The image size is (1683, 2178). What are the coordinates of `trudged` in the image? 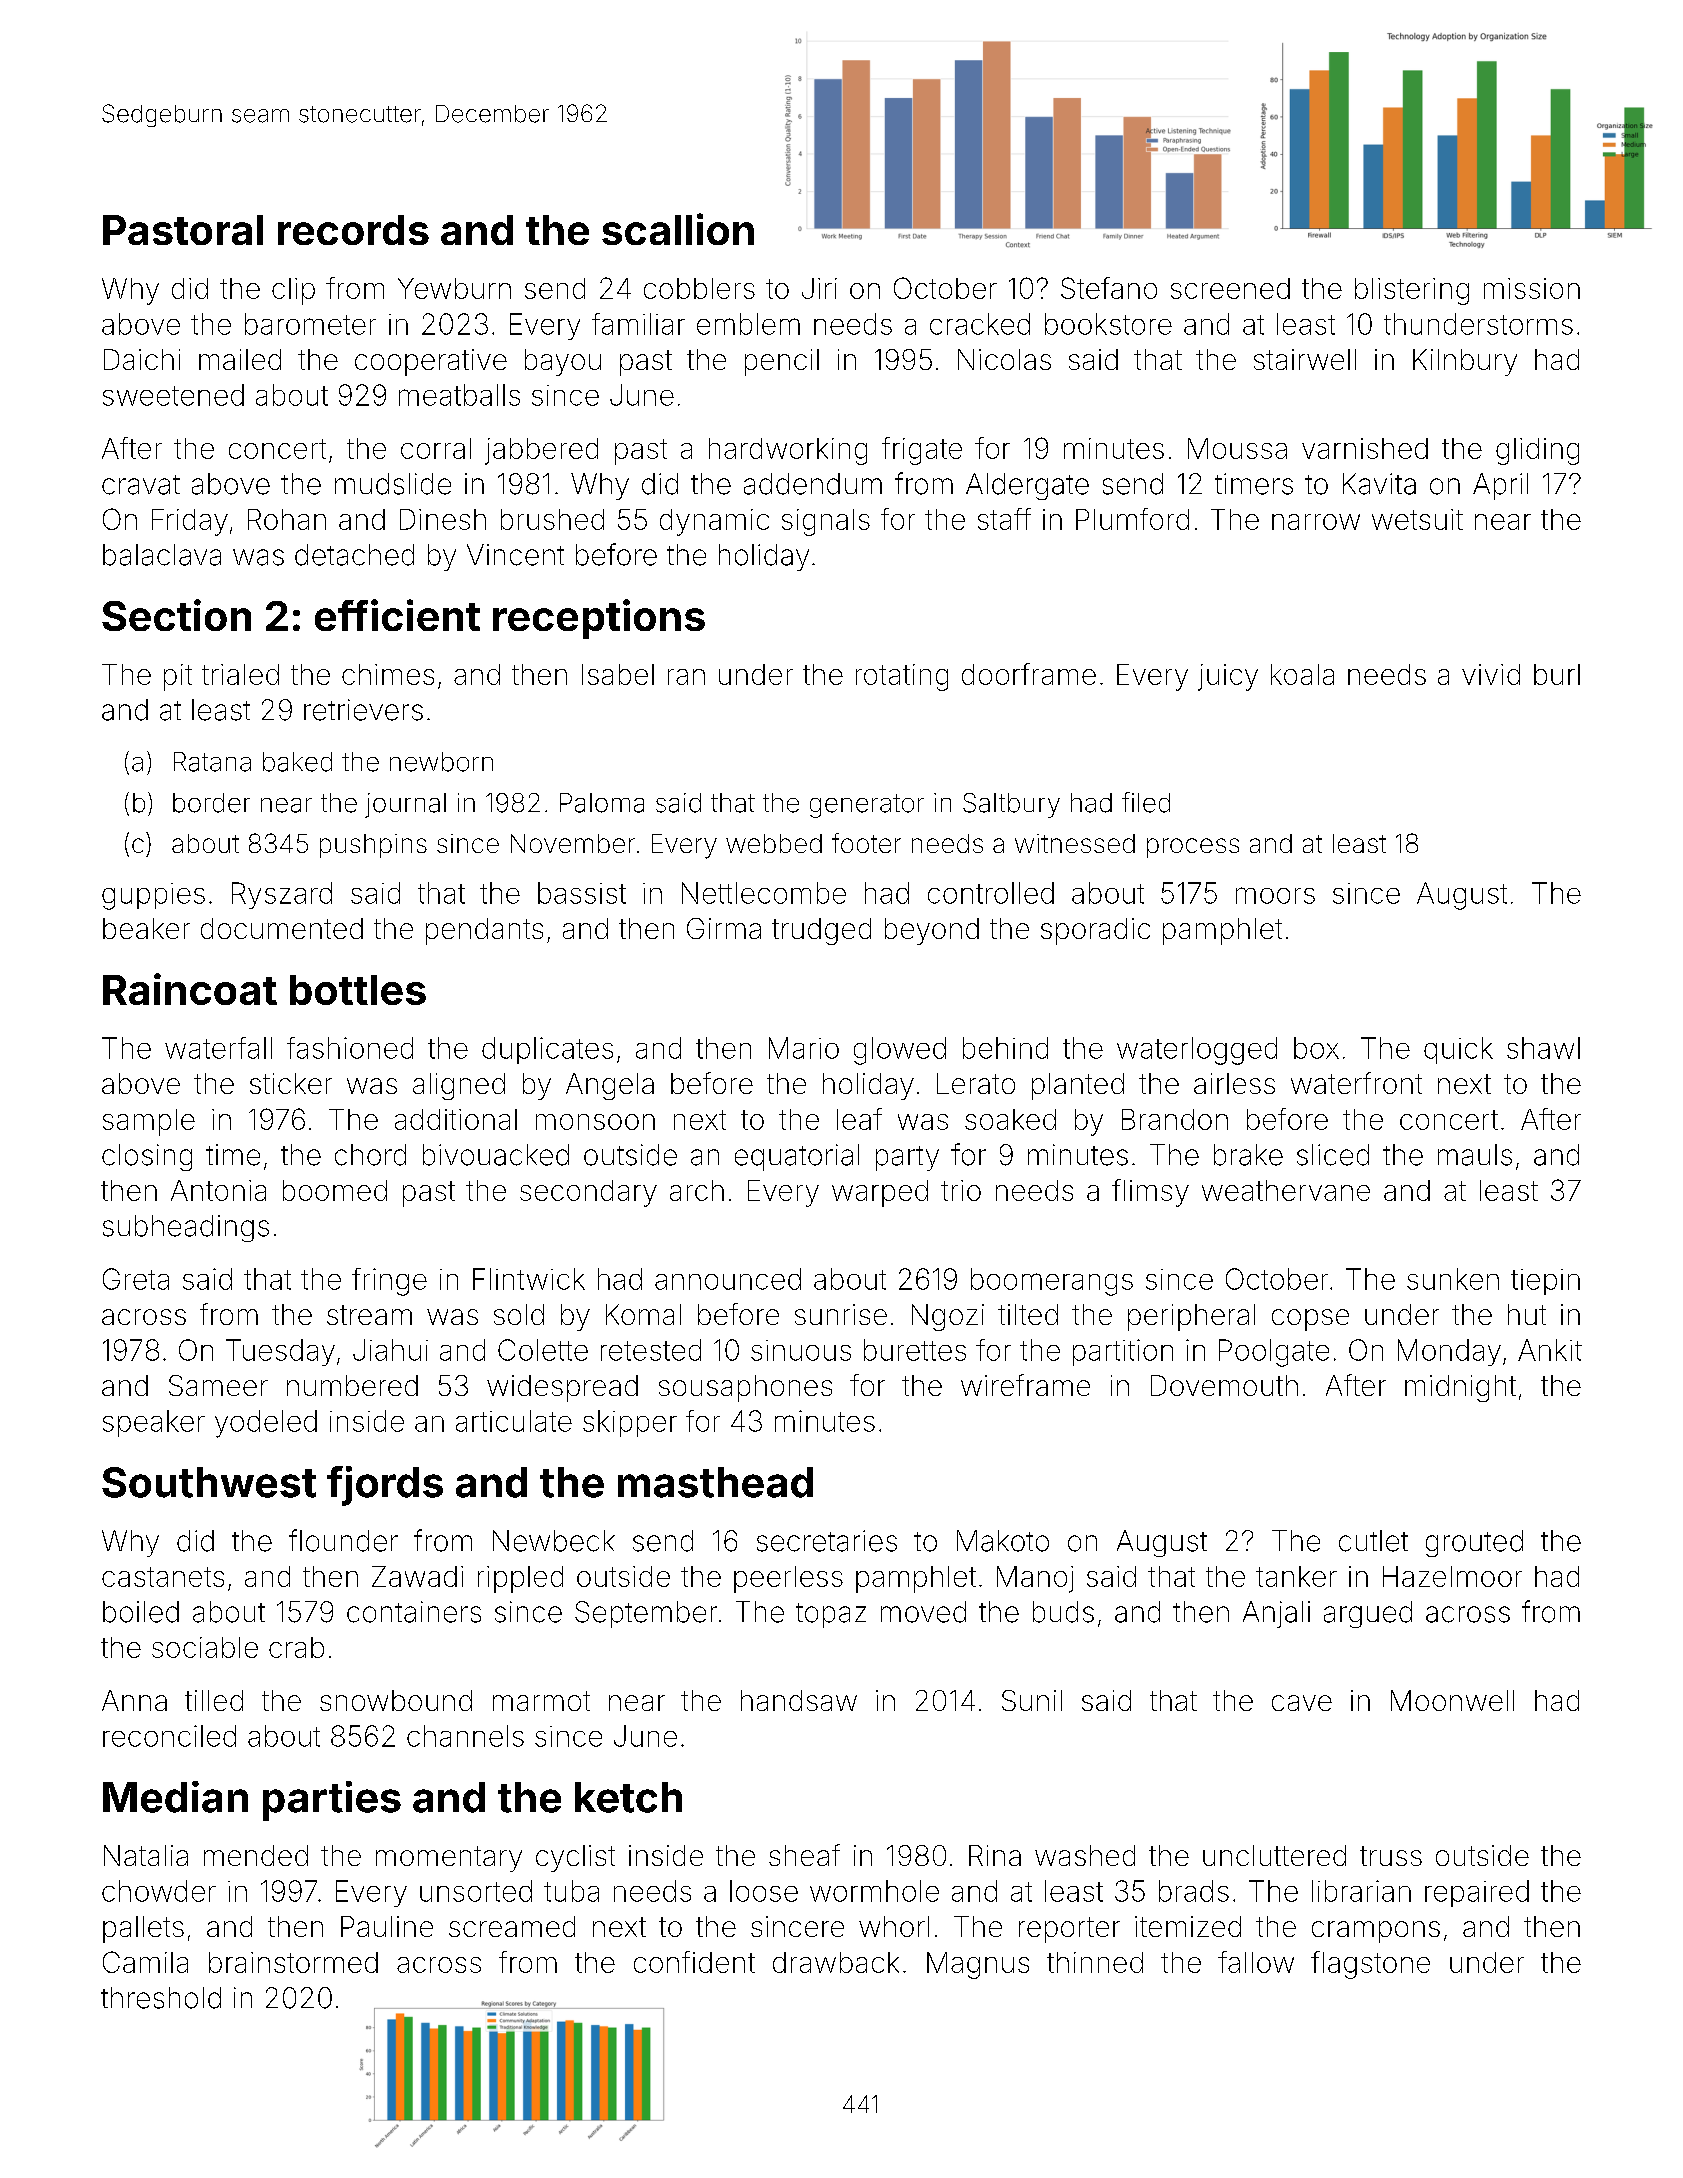 It's located at (821, 931).
